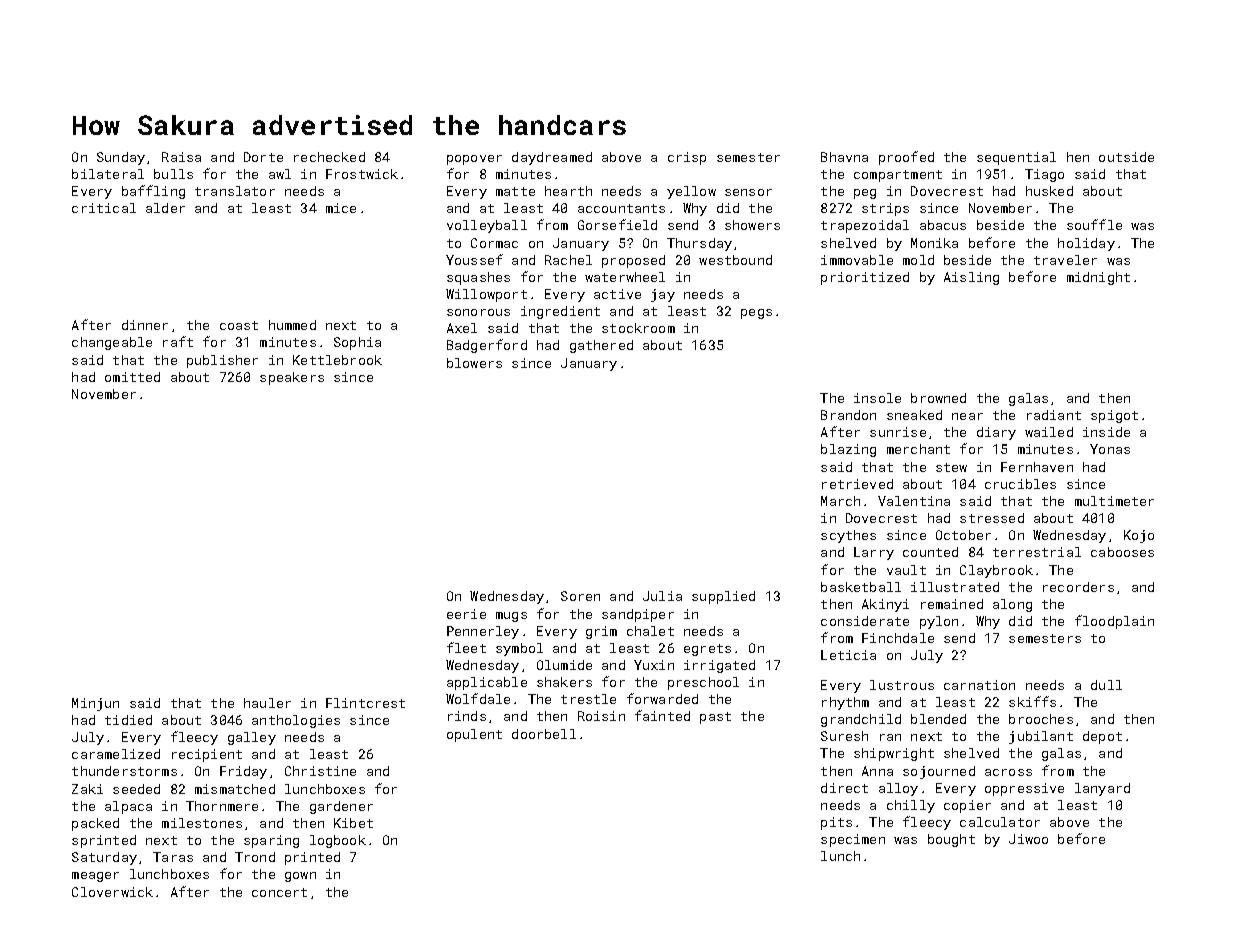 This screenshot has height=952, width=1233. What do you see at coordinates (568, 260) in the screenshot?
I see `Rachel` at bounding box center [568, 260].
